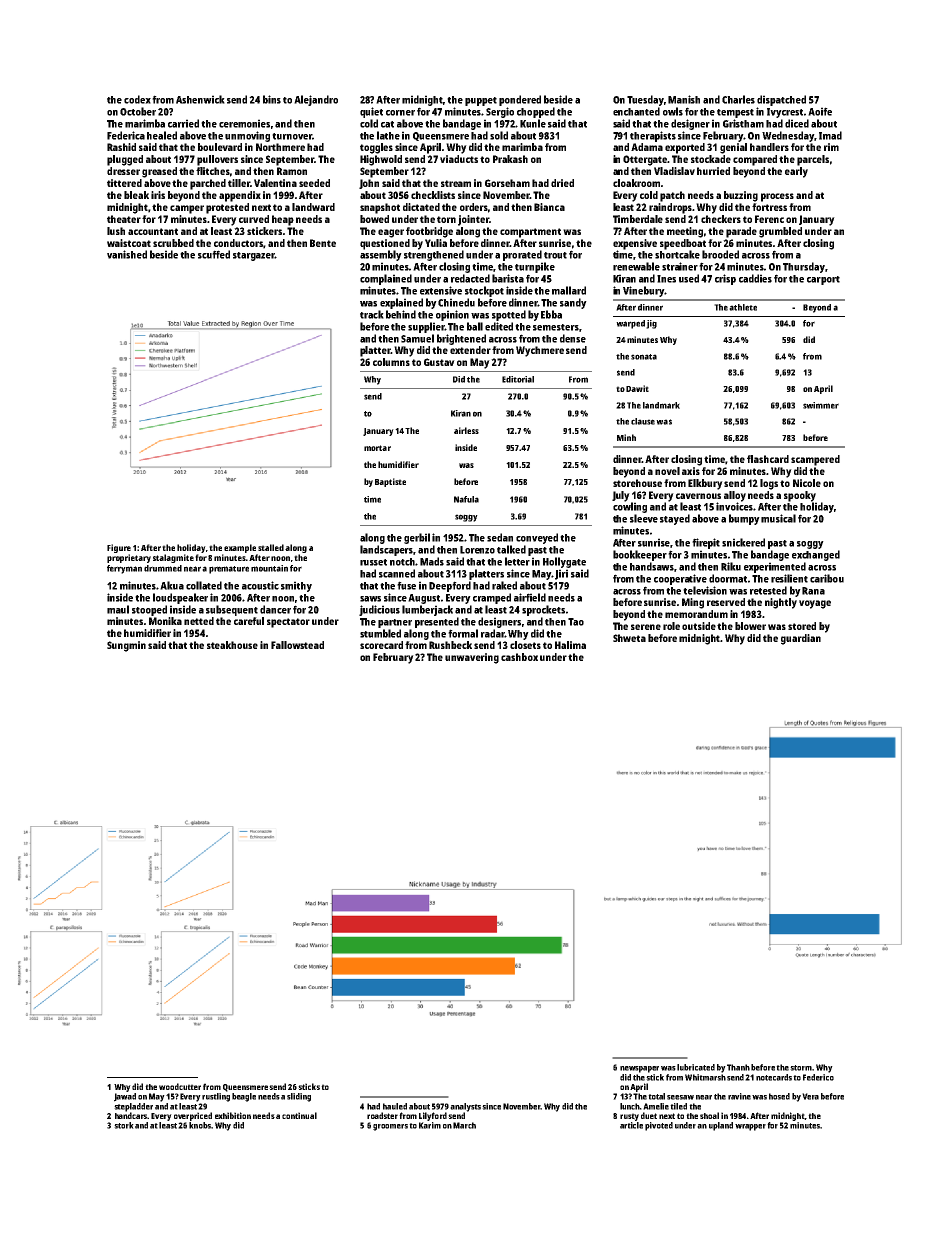  What do you see at coordinates (481, 101) in the document?
I see `puppet` at bounding box center [481, 101].
